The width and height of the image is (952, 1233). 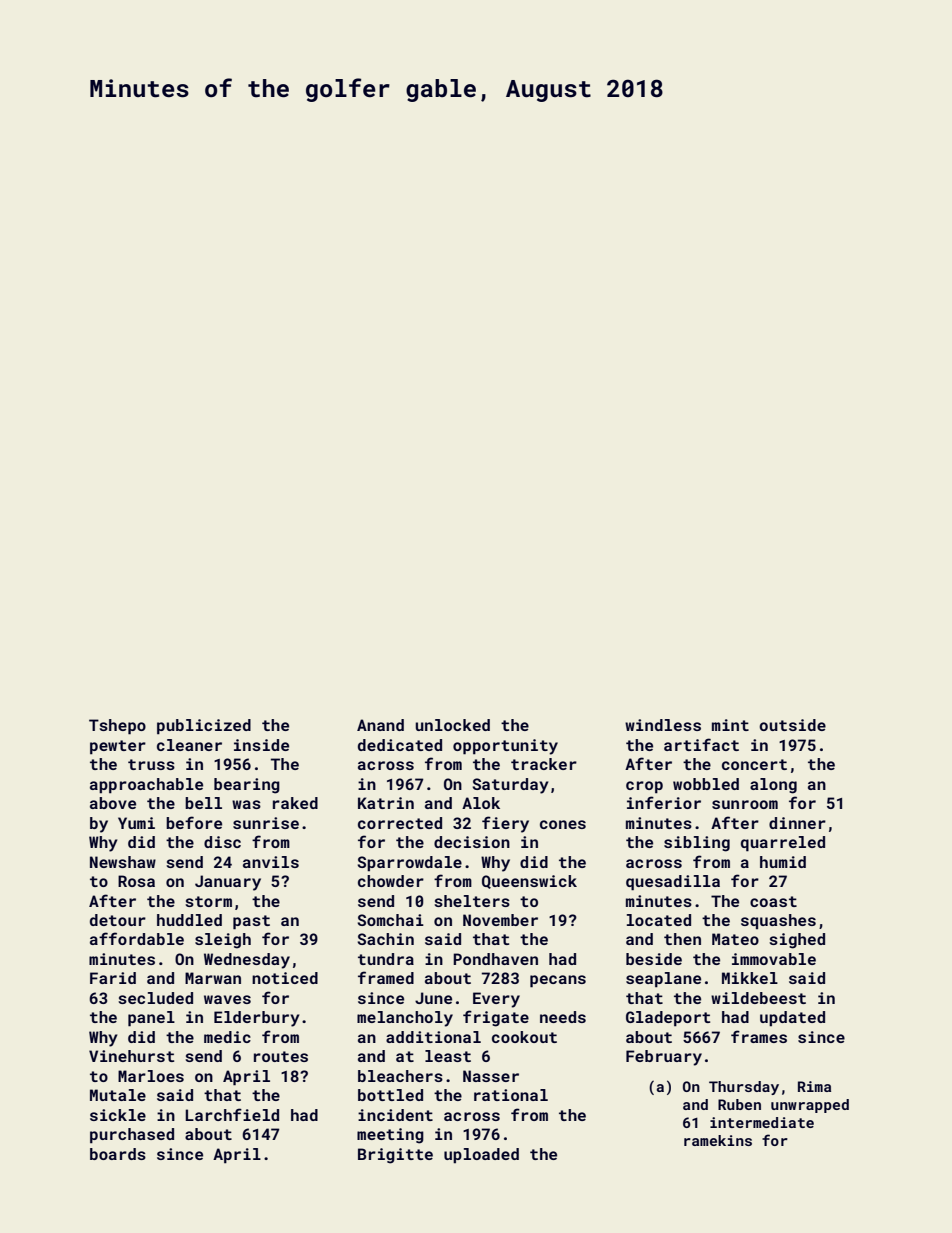 I want to click on Anand, so click(x=380, y=725).
